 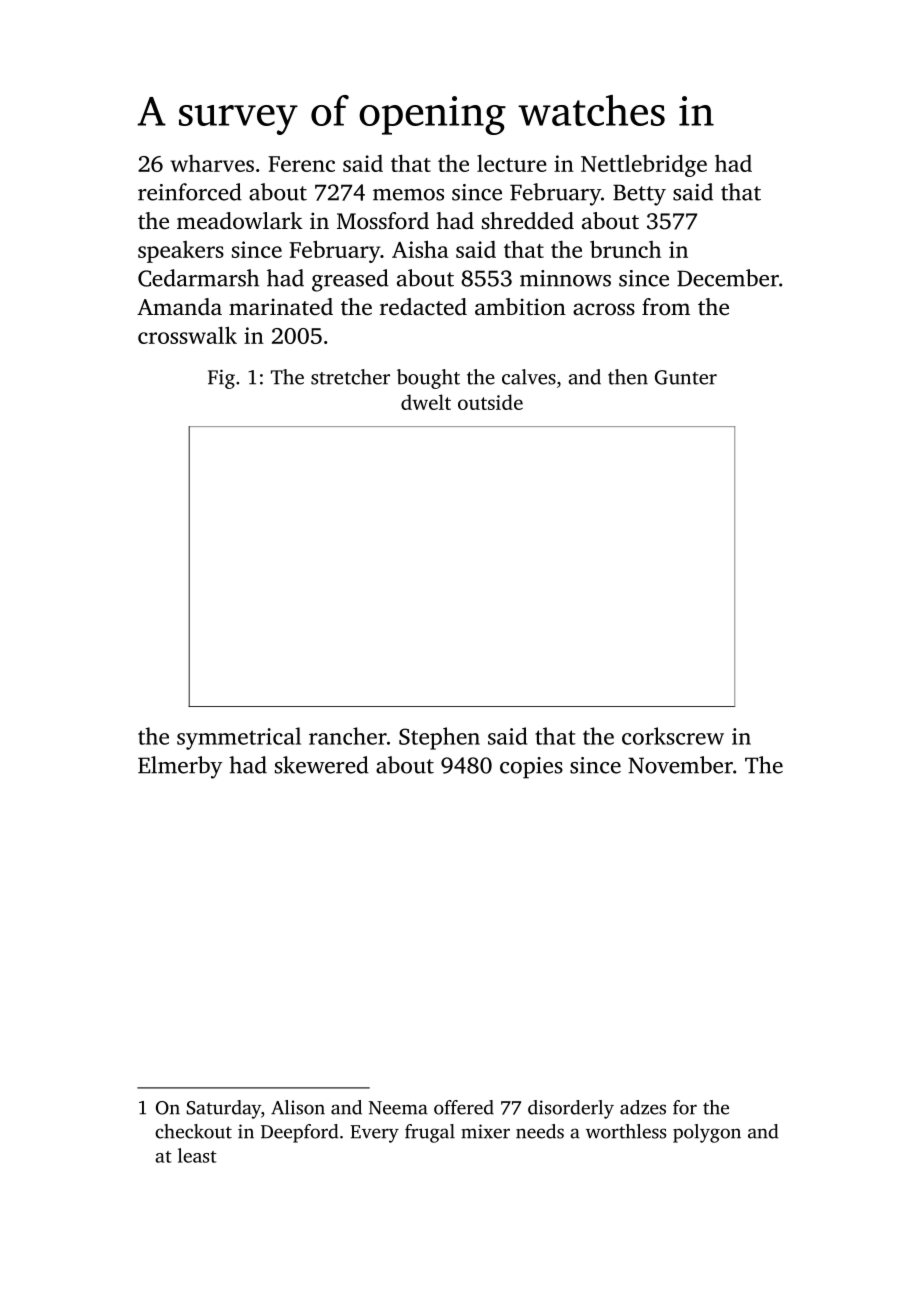 I want to click on Neema, so click(x=398, y=1108).
